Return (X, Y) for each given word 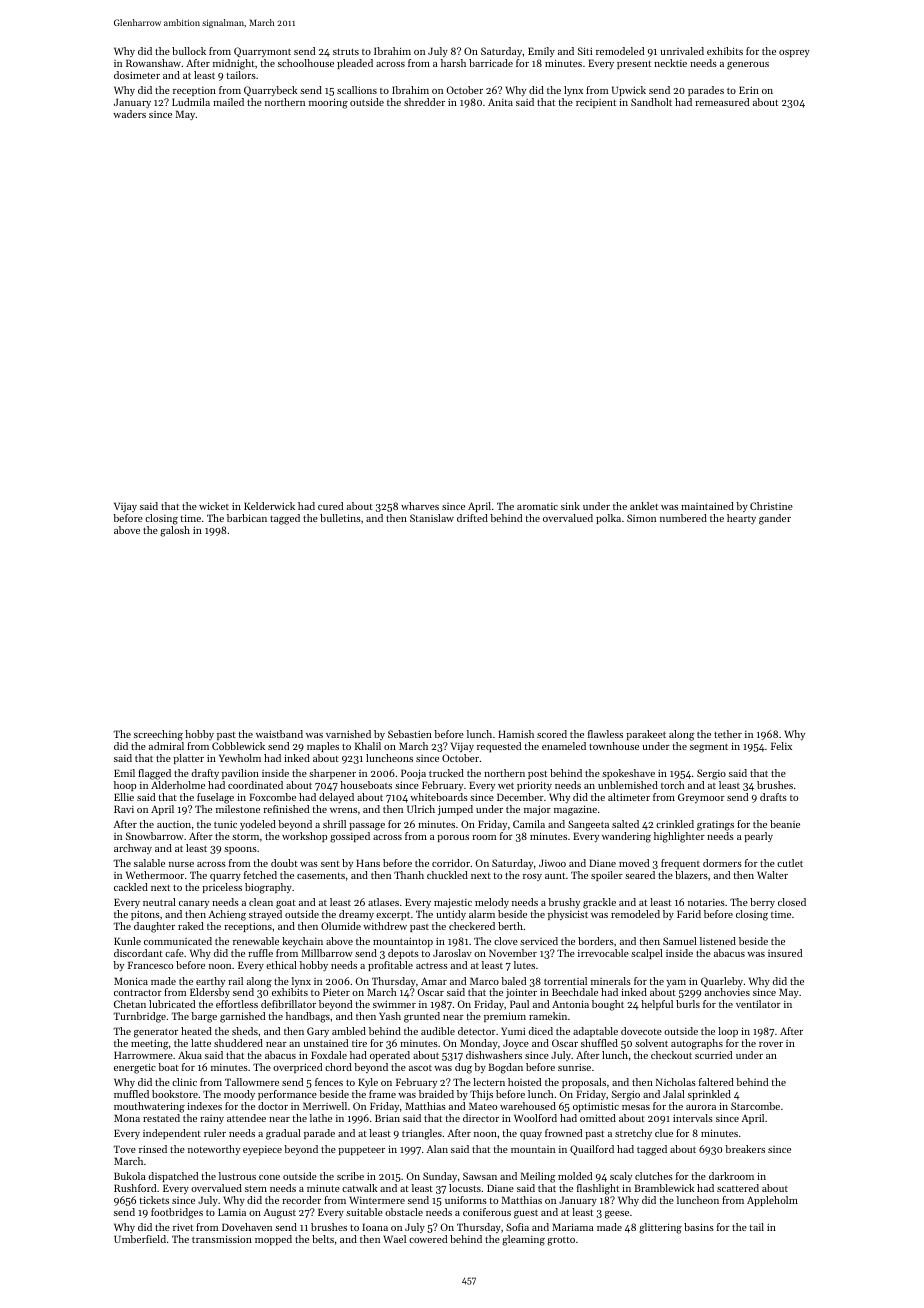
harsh (453, 63)
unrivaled (682, 51)
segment (709, 748)
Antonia (570, 1004)
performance (287, 1095)
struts (346, 51)
